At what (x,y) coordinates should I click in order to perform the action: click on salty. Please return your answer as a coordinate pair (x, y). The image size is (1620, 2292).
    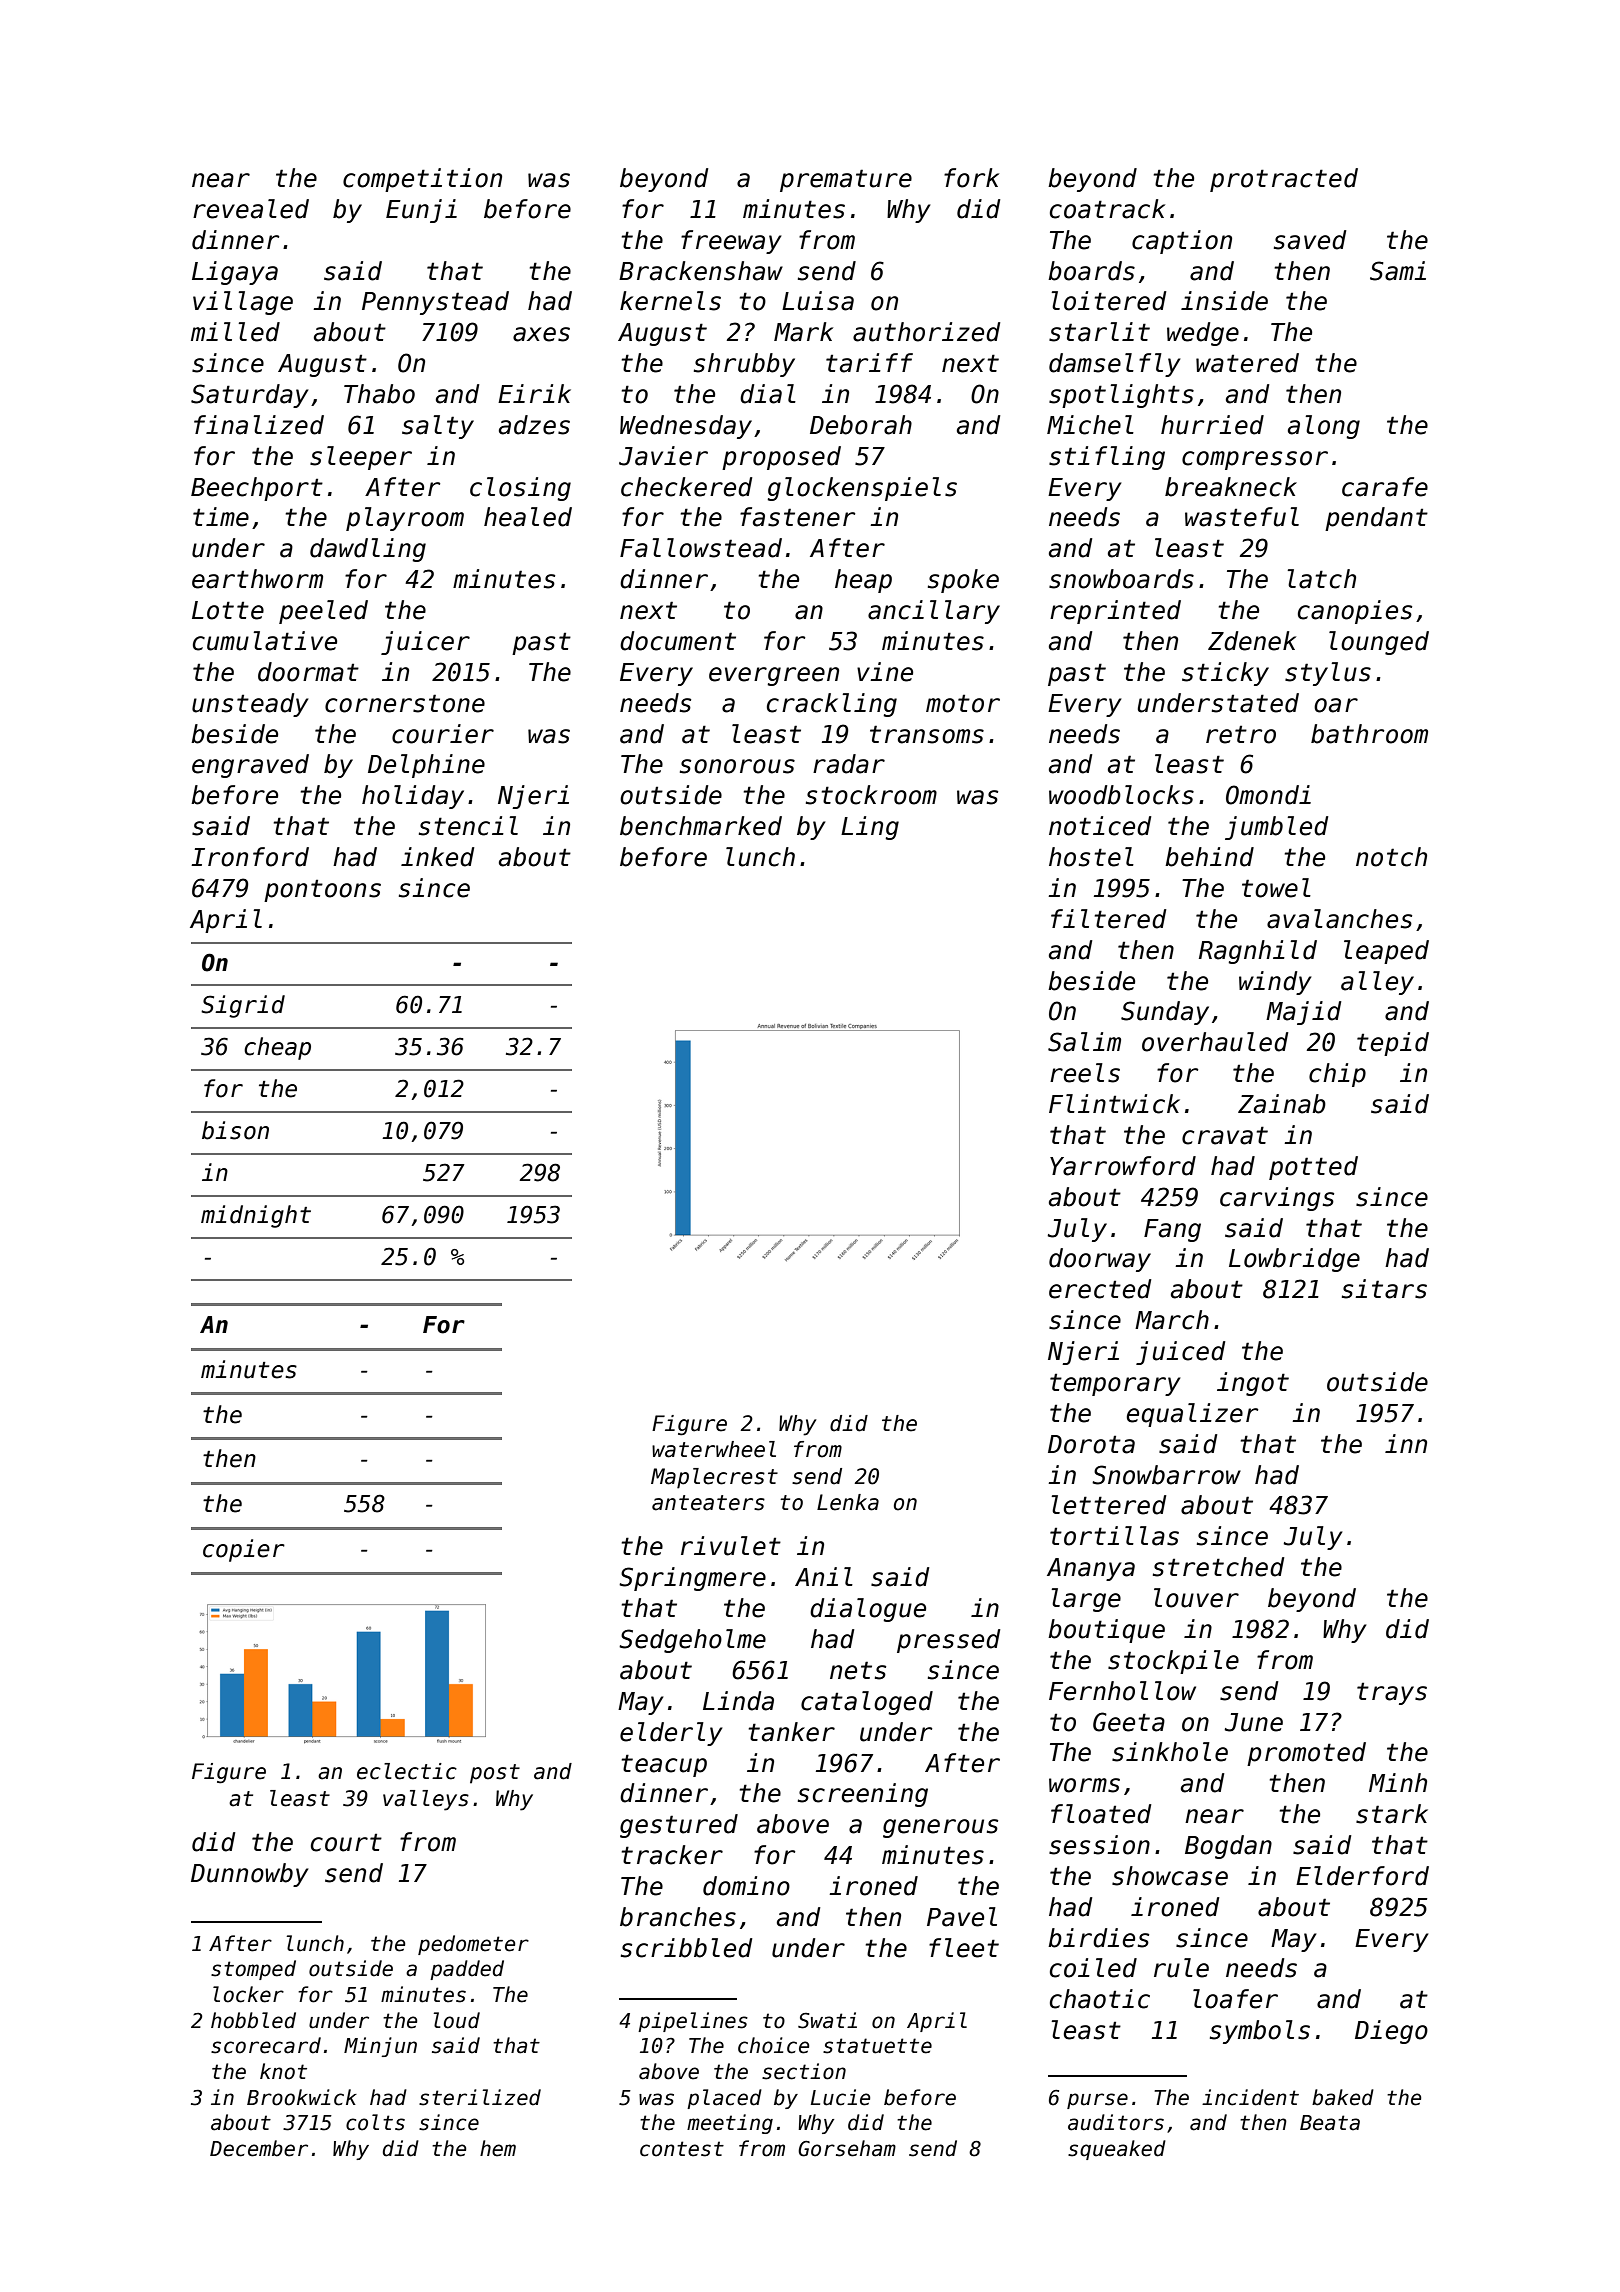
    Looking at the image, I should click on (438, 427).
